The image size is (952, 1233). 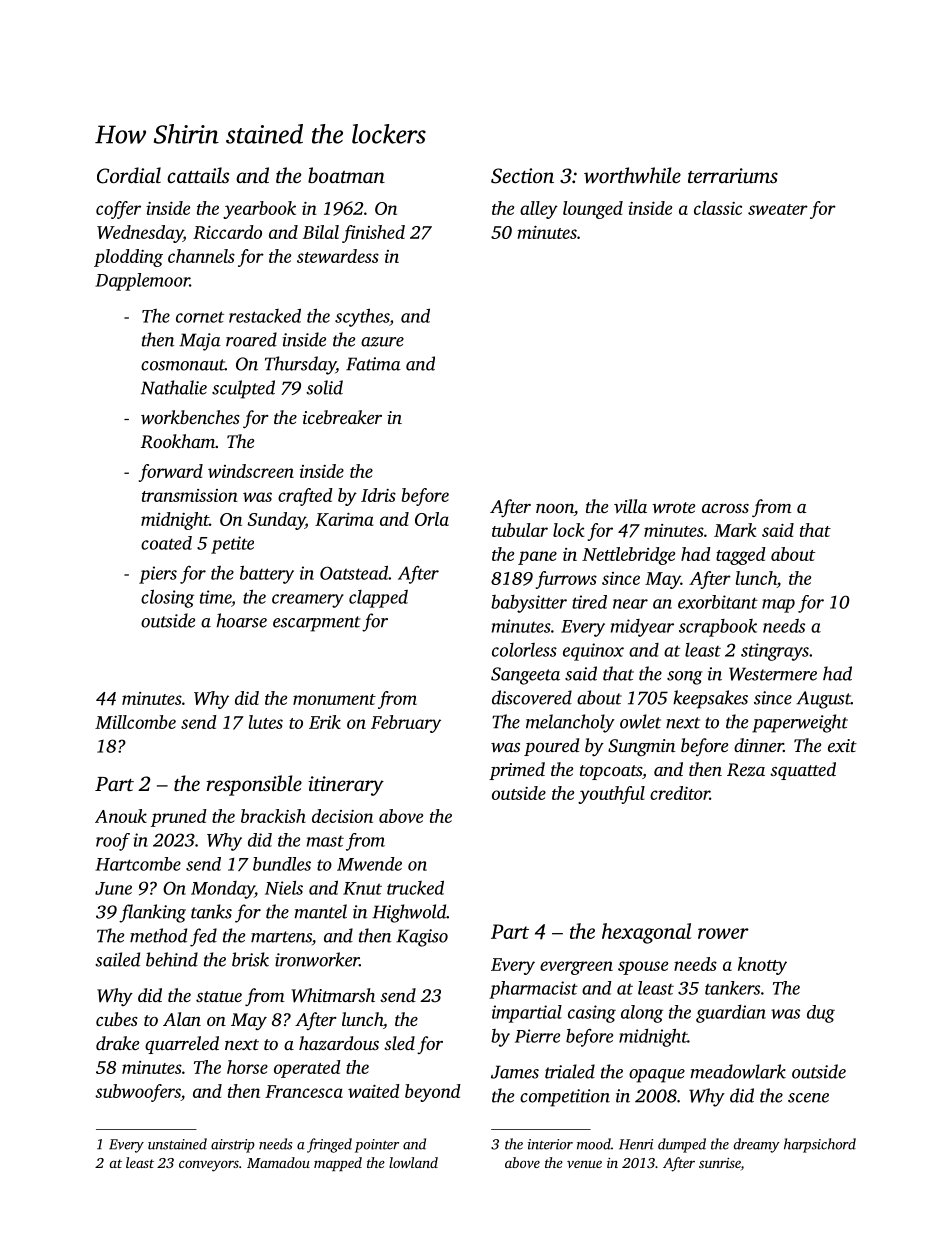 What do you see at coordinates (320, 911) in the page?
I see `mantel` at bounding box center [320, 911].
